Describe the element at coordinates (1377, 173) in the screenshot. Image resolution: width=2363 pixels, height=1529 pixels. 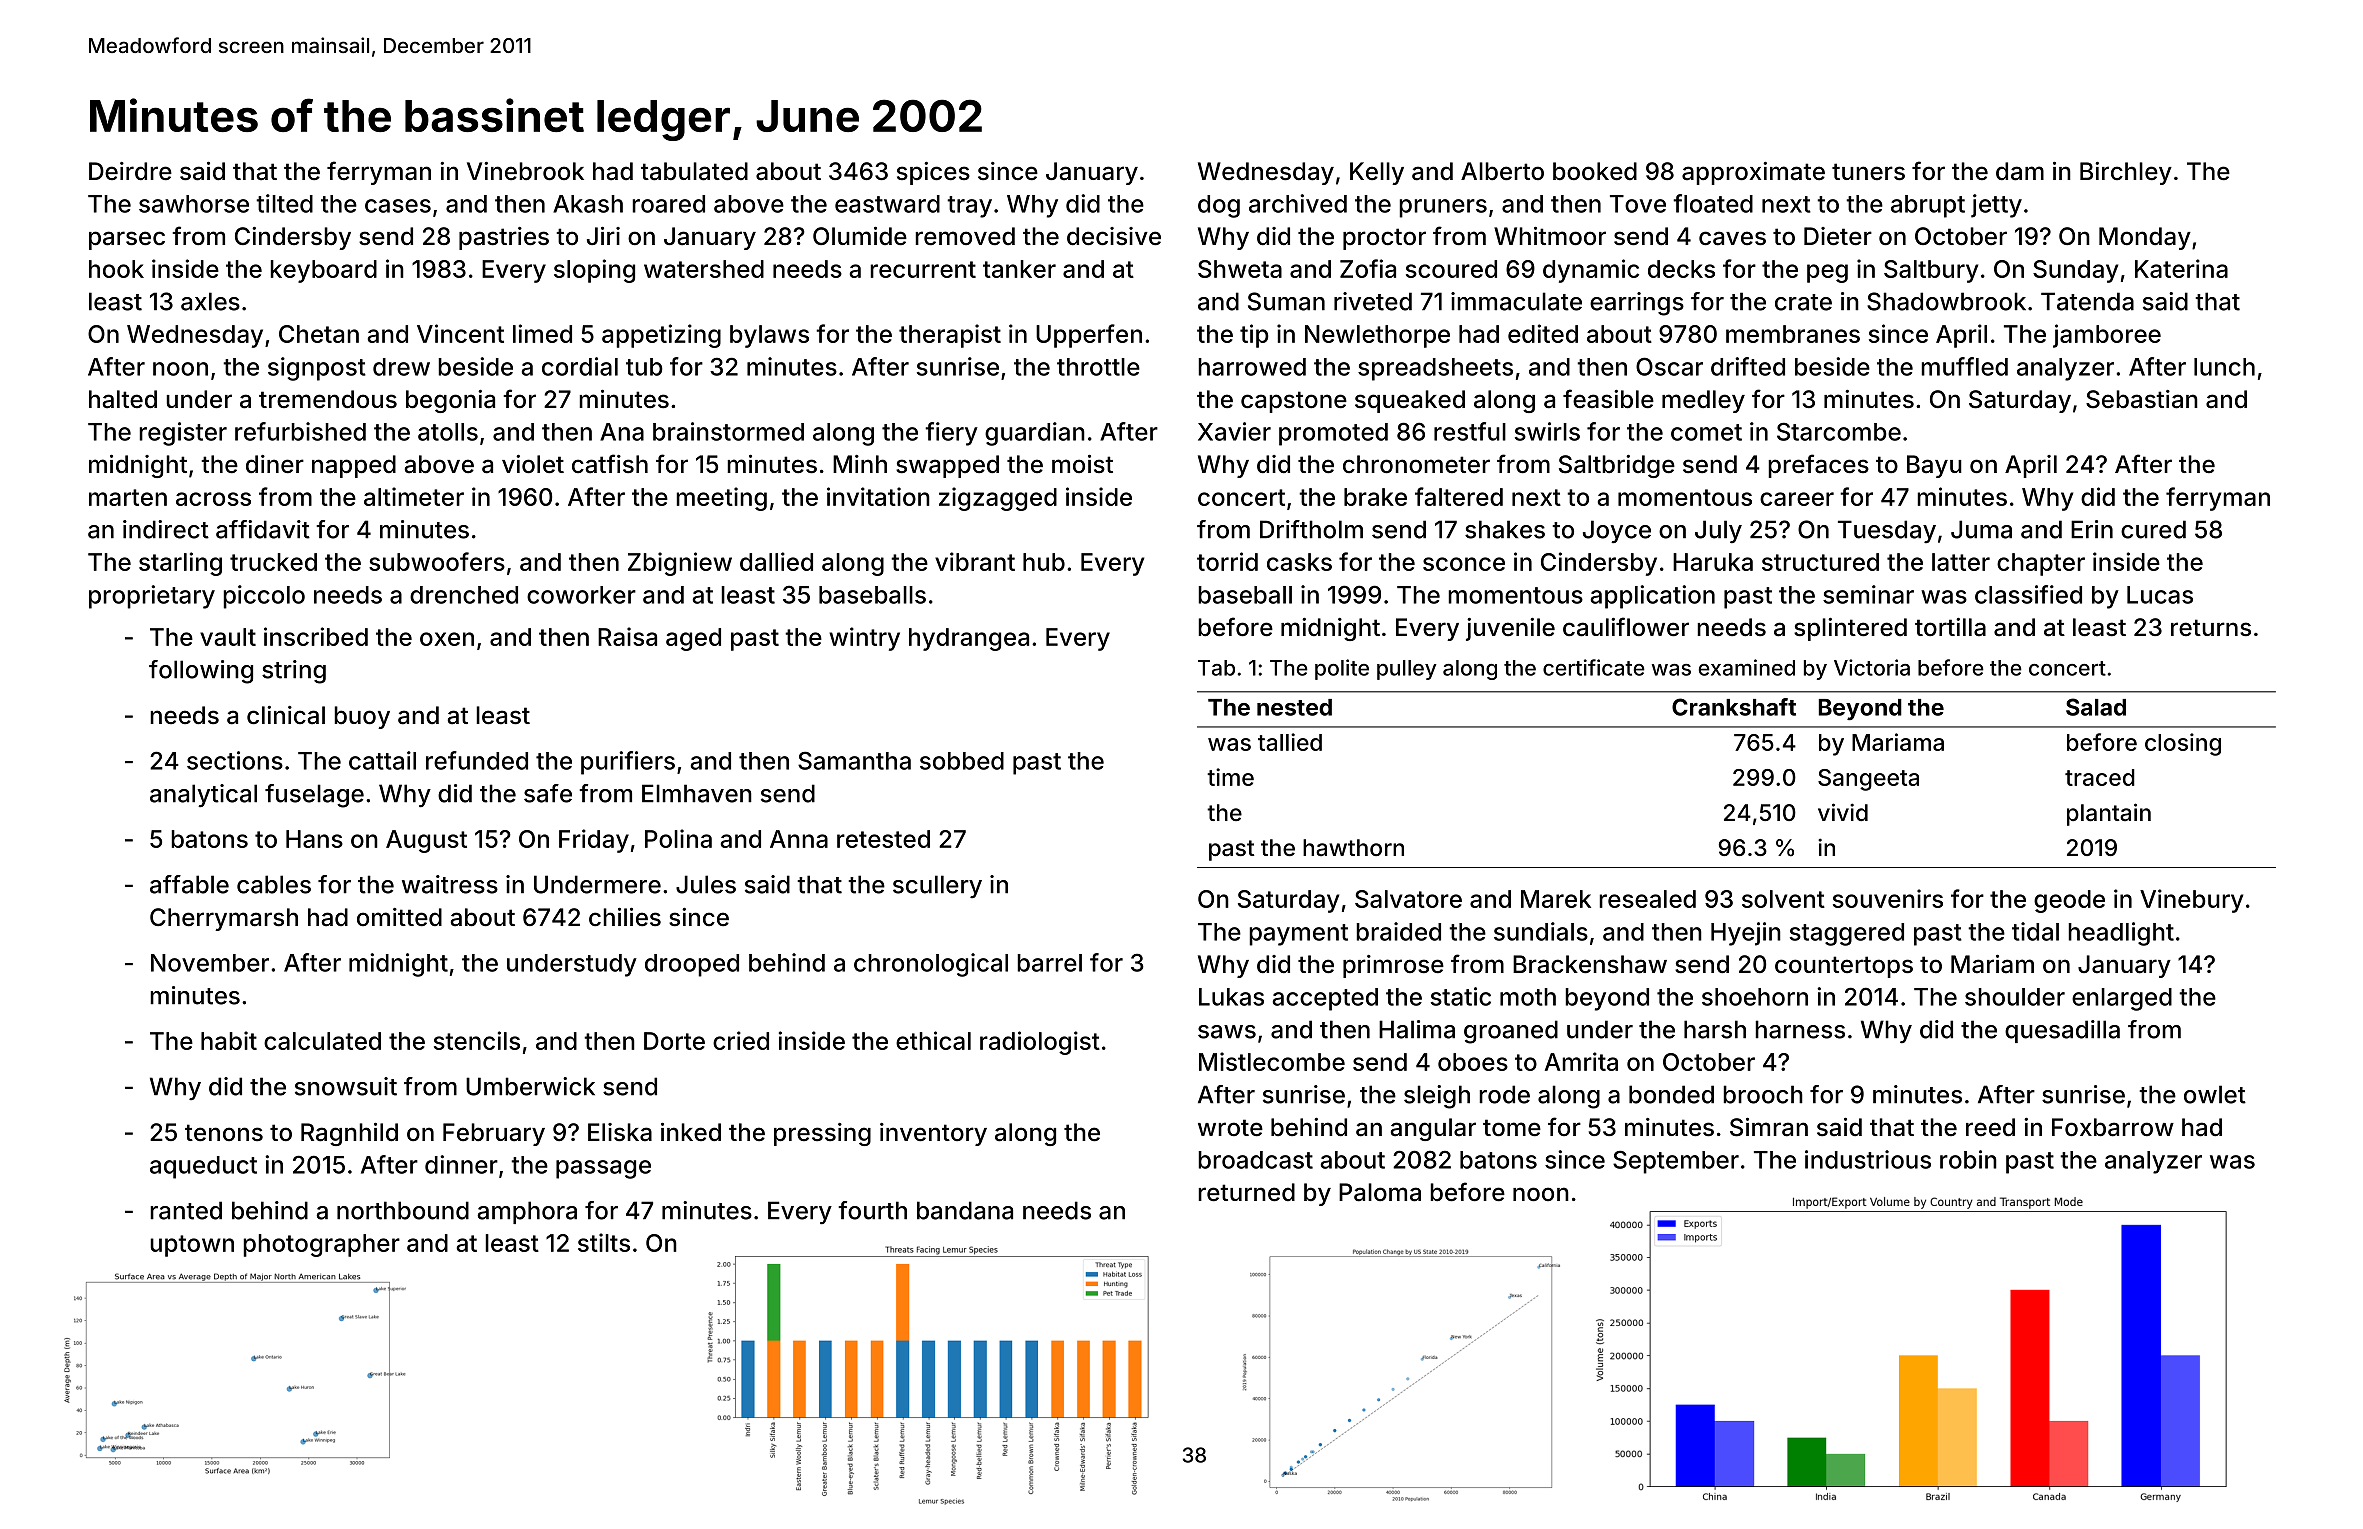
I see `Kelly` at that location.
